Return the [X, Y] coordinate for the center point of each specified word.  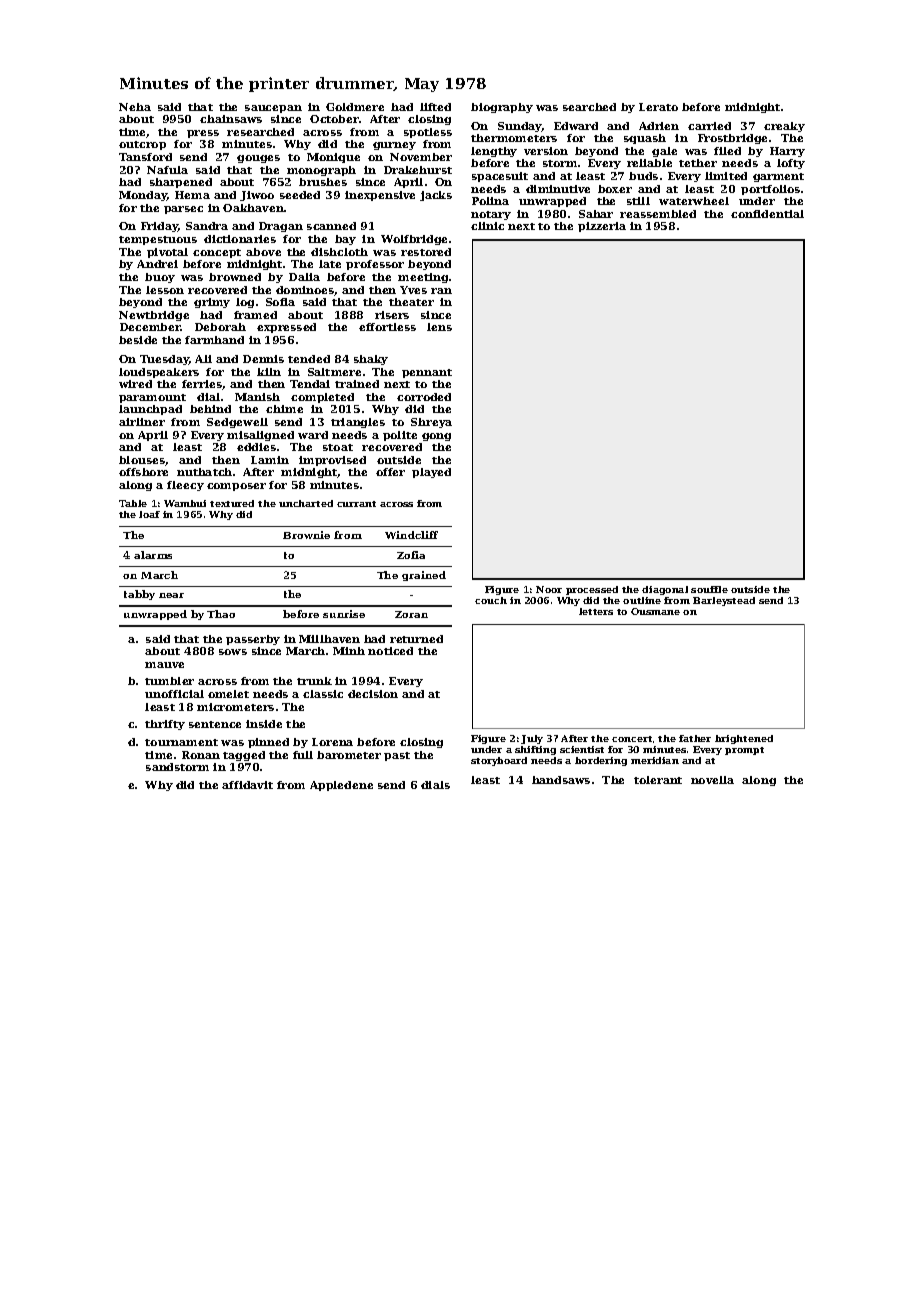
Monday [143, 196]
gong [436, 437]
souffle [709, 589]
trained [357, 384]
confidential [767, 214]
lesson [165, 290]
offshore [143, 472]
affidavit [247, 785]
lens [439, 327]
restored [426, 252]
